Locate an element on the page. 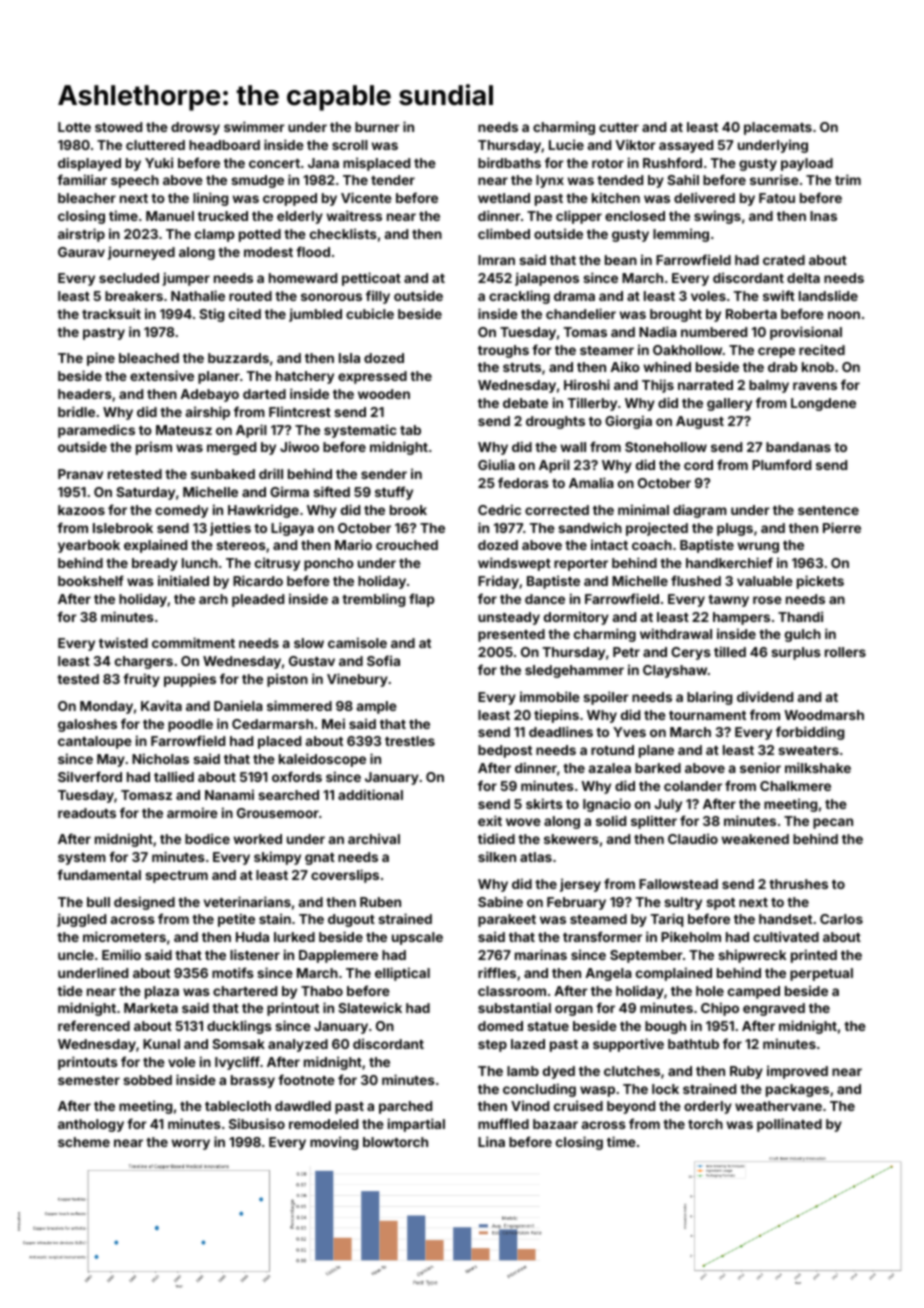  lurked is located at coordinates (294, 937).
